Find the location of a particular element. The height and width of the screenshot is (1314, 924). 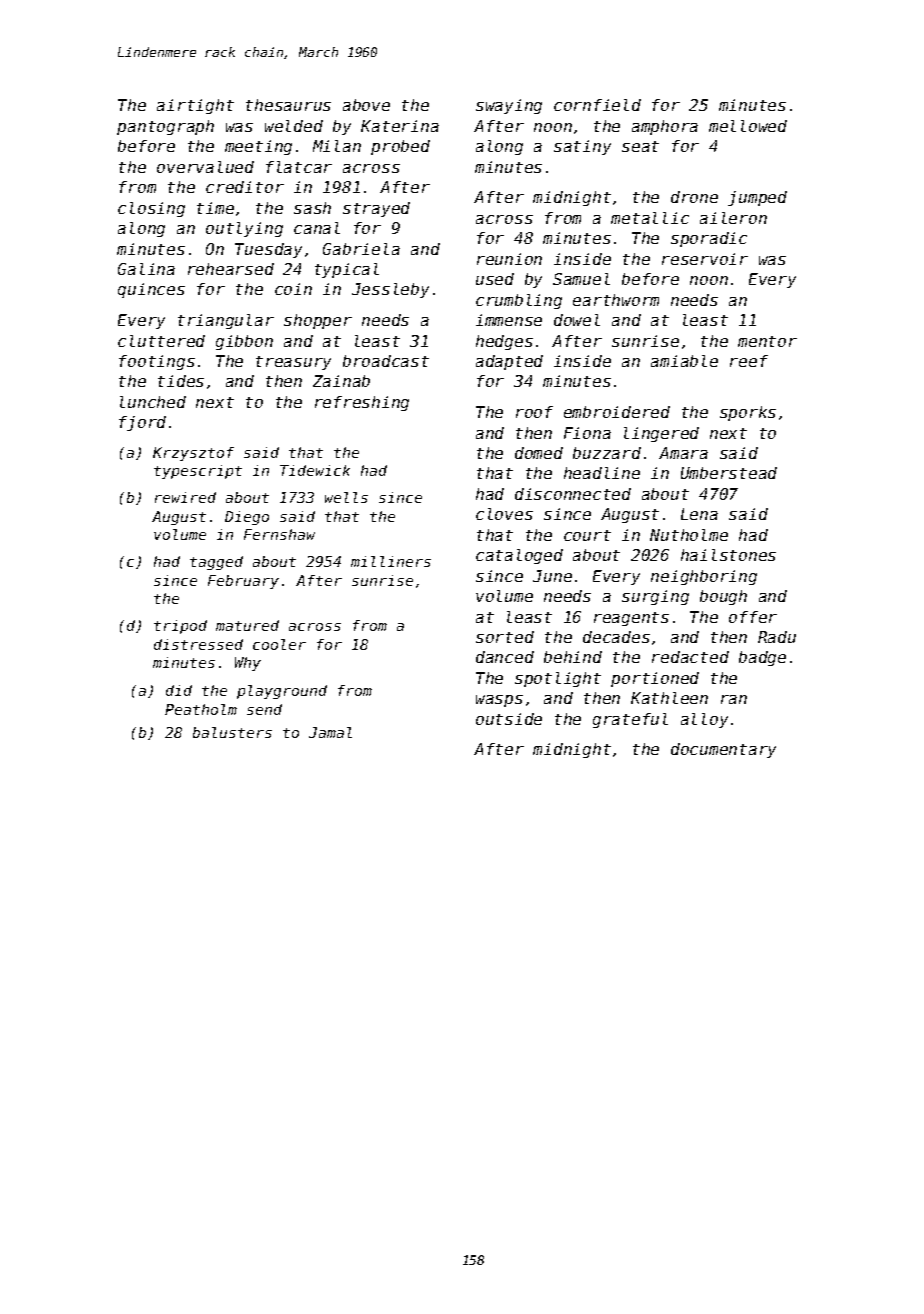

airtight is located at coordinates (195, 106).
